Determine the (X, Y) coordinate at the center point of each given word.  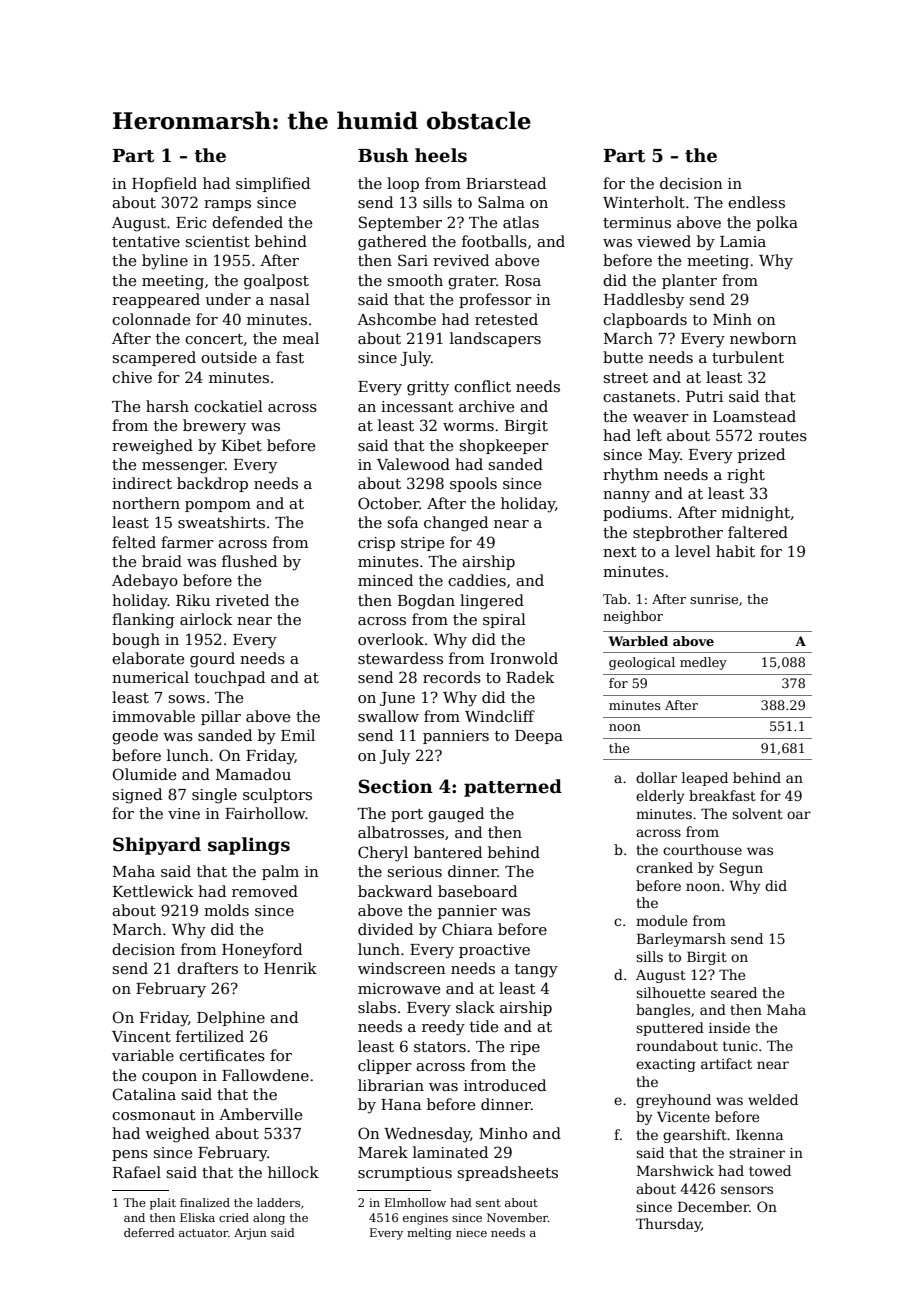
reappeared (156, 300)
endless (756, 202)
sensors (747, 1190)
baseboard (477, 891)
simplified (273, 184)
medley (703, 663)
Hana (401, 1104)
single (214, 796)
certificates (222, 1055)
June (397, 699)
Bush (383, 155)
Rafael (137, 1172)
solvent (757, 813)
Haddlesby (644, 301)
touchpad (229, 678)
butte (623, 357)
